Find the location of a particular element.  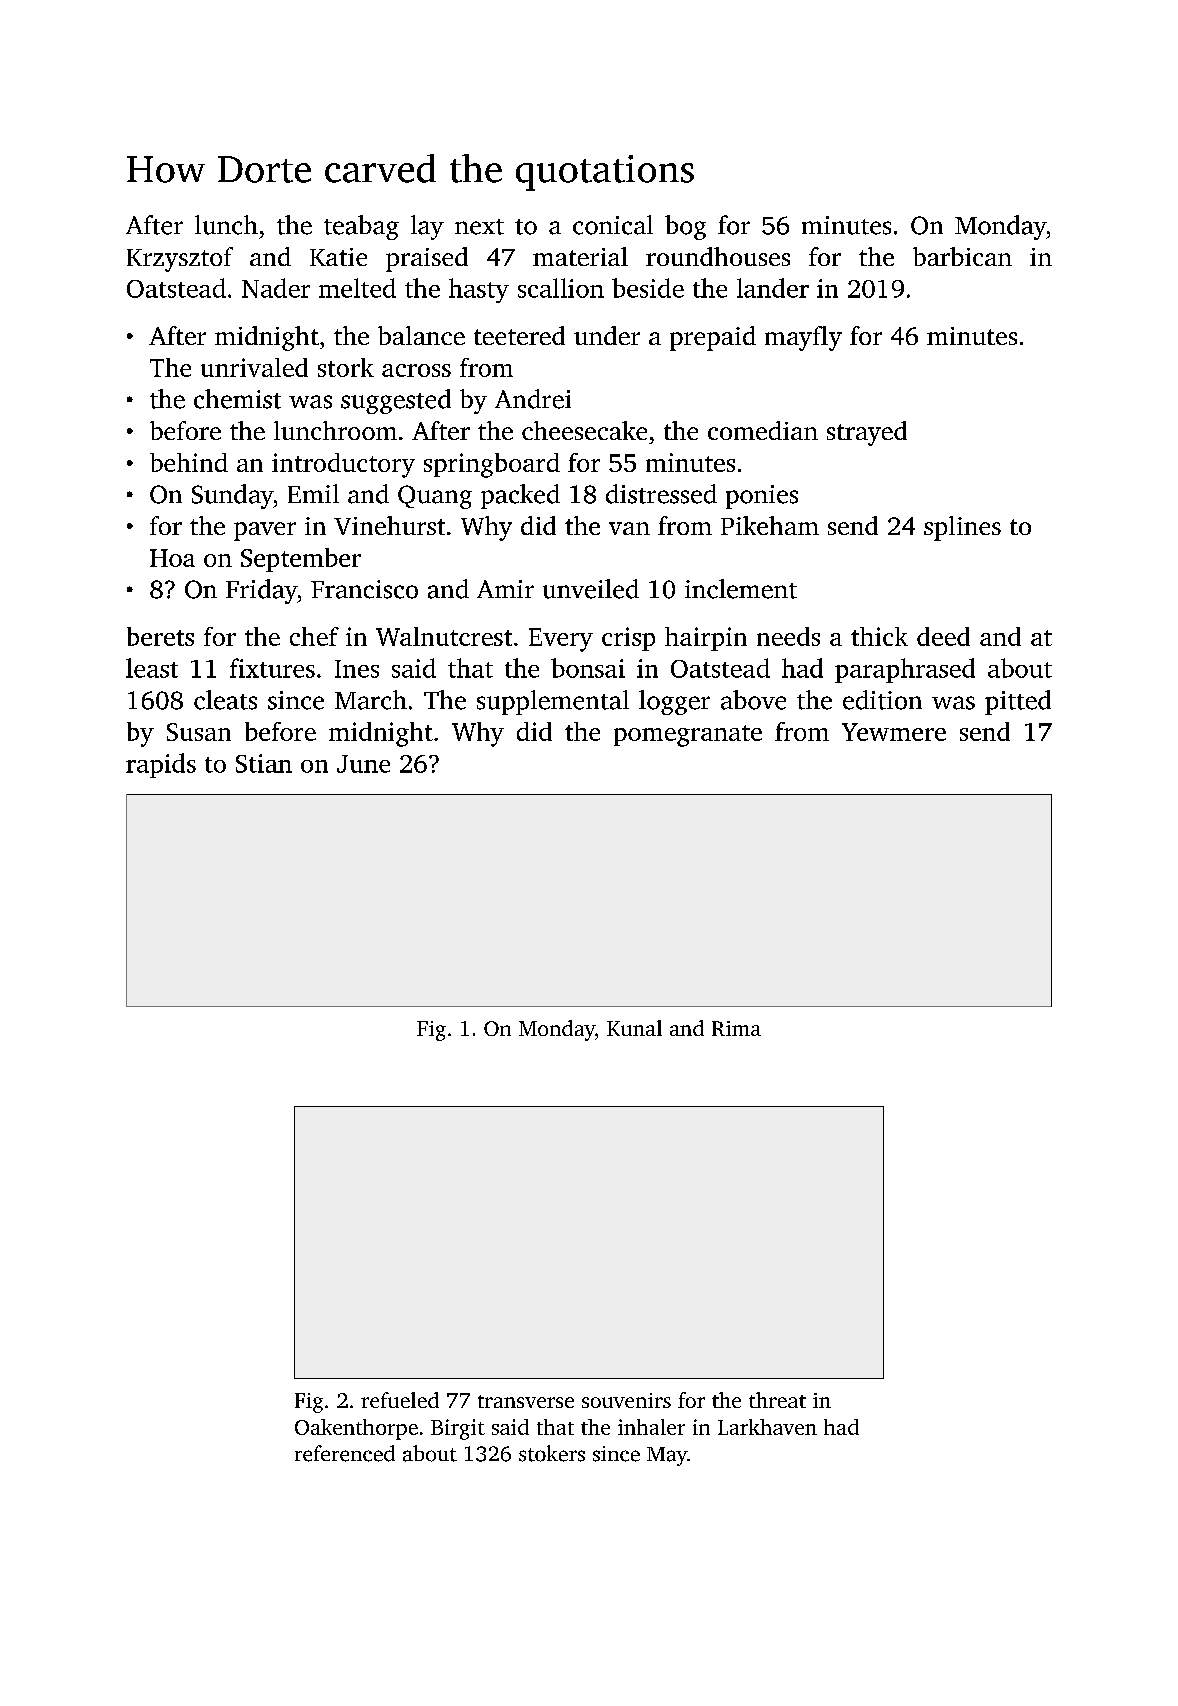

Rima is located at coordinates (736, 1028).
